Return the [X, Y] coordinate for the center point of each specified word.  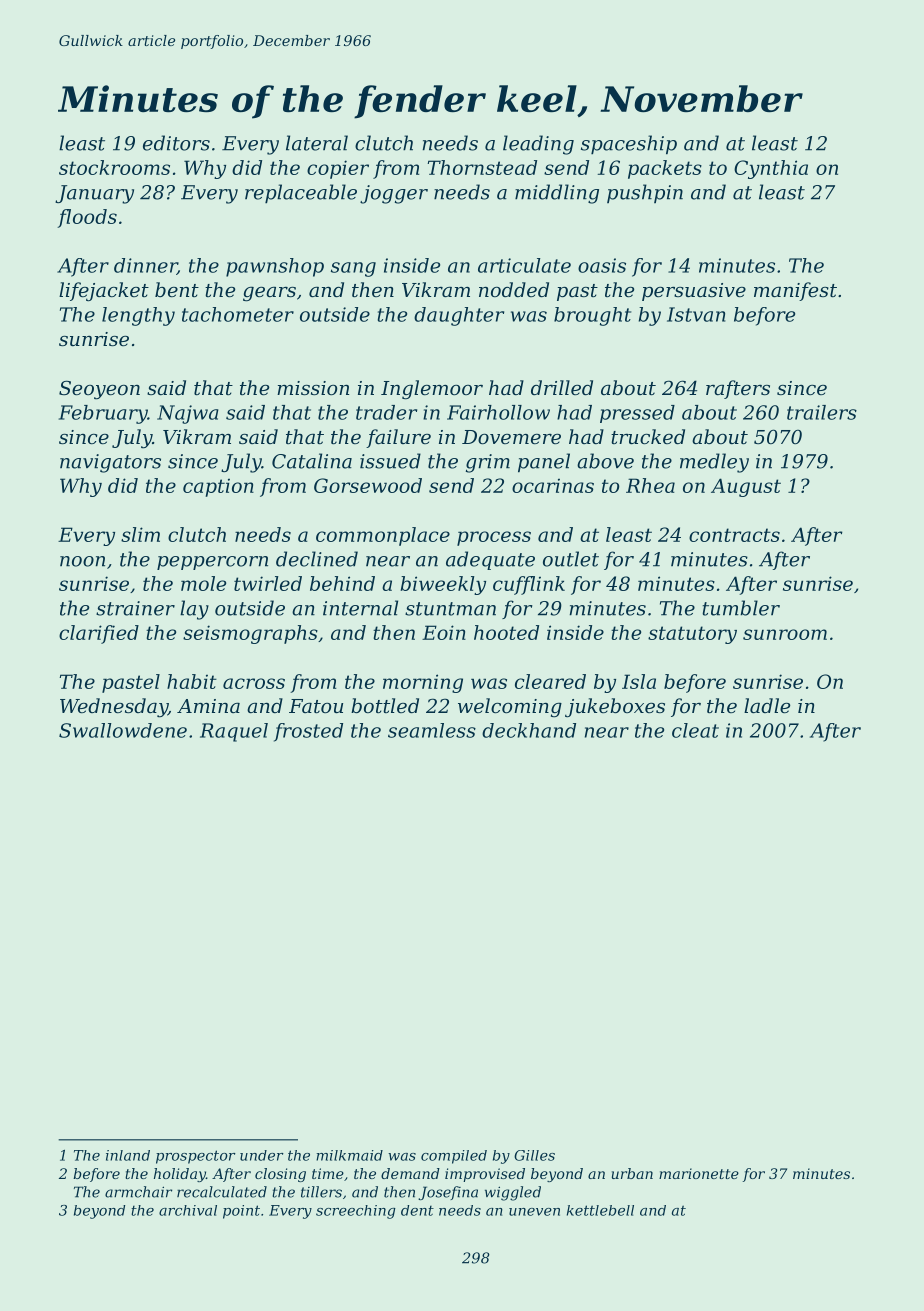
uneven [534, 1212]
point [241, 1212]
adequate [490, 560]
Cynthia [771, 169]
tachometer [238, 314]
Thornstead [482, 167]
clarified [99, 634]
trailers [822, 412]
